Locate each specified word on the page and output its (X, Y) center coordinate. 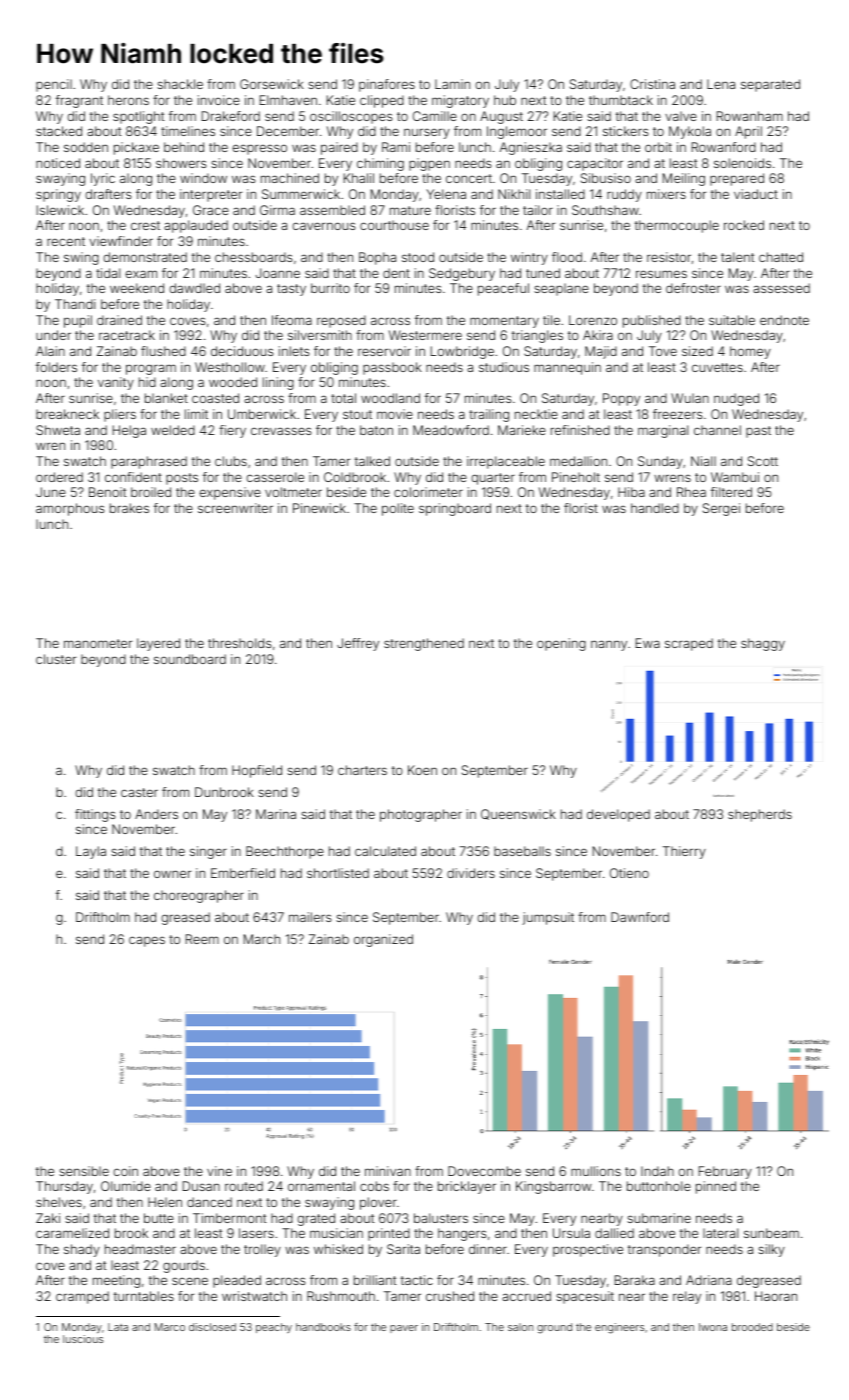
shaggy (763, 644)
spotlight (139, 117)
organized (383, 940)
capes (147, 941)
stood (418, 257)
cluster (56, 659)
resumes (661, 274)
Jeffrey (358, 644)
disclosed (212, 1327)
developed (618, 815)
